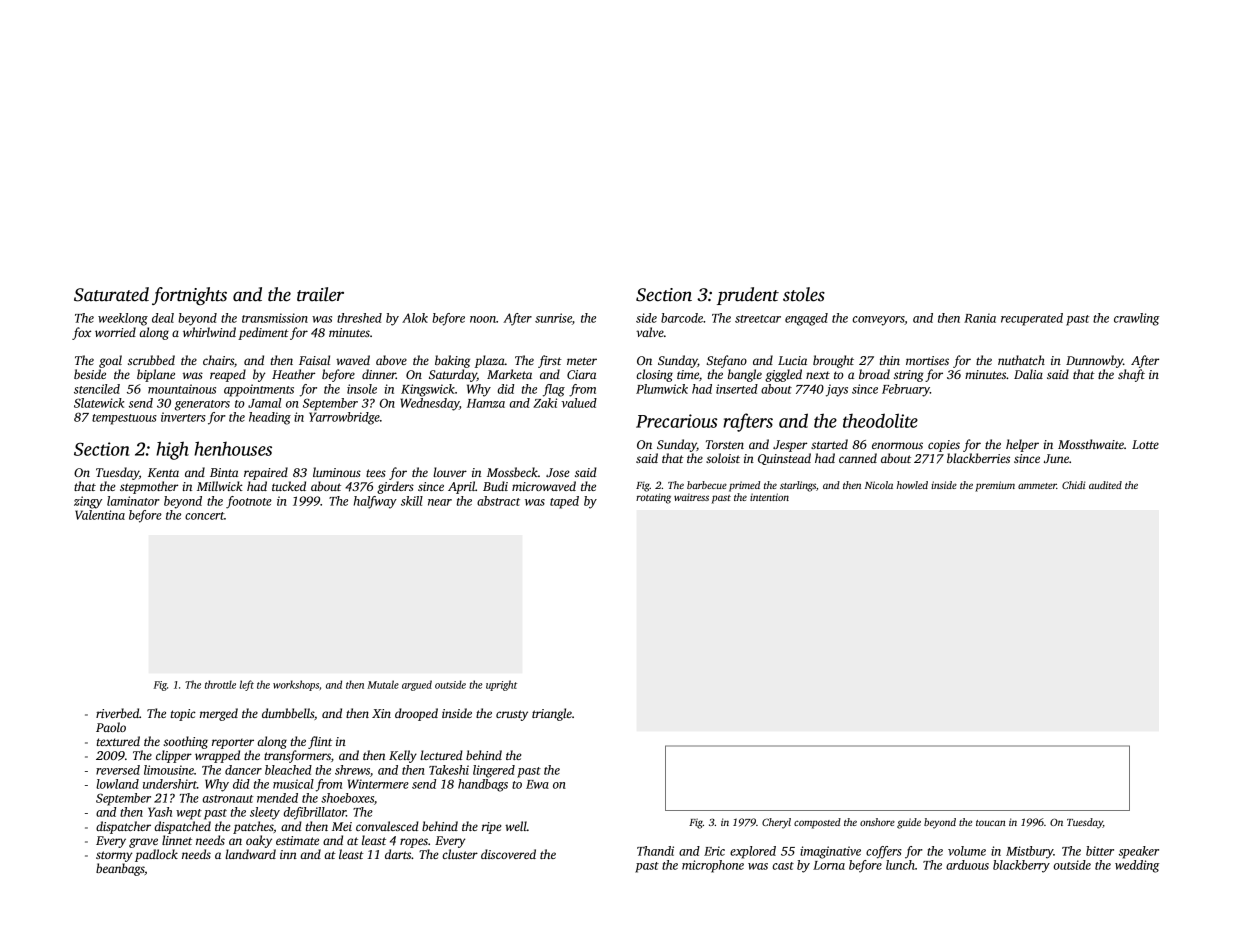  I want to click on bangle, so click(745, 375).
